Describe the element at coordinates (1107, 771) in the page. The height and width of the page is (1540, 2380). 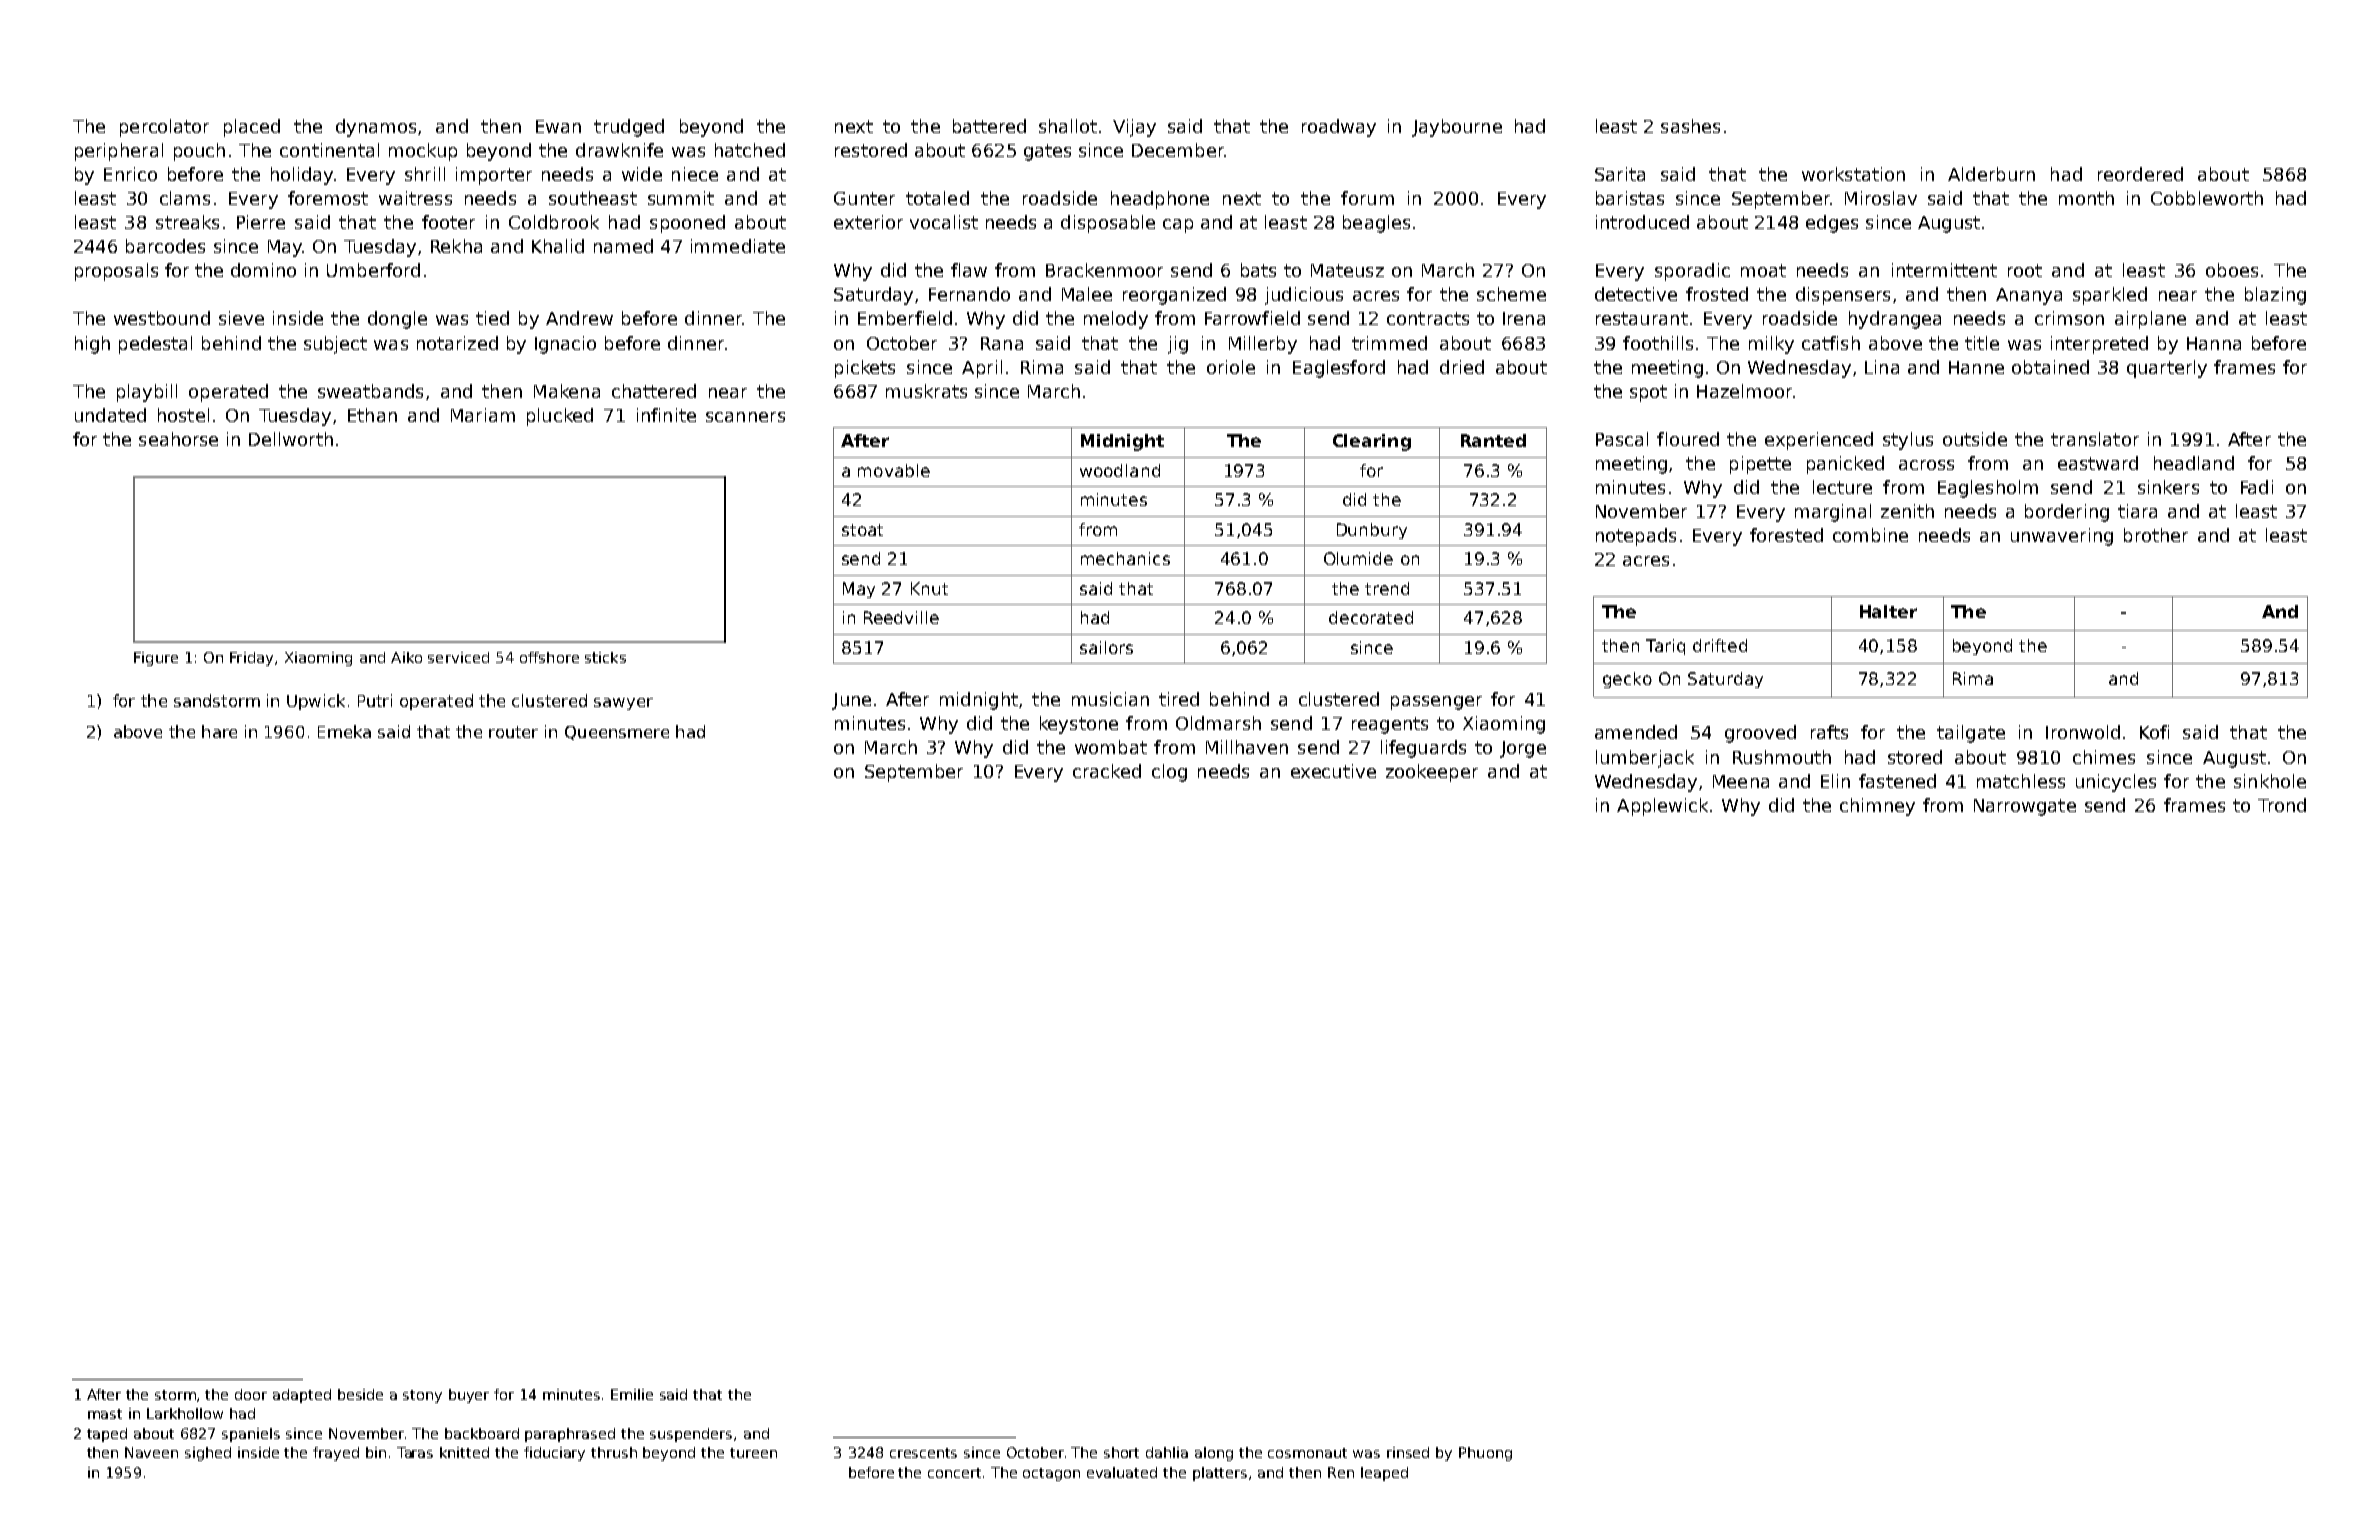
I see `cracked` at that location.
